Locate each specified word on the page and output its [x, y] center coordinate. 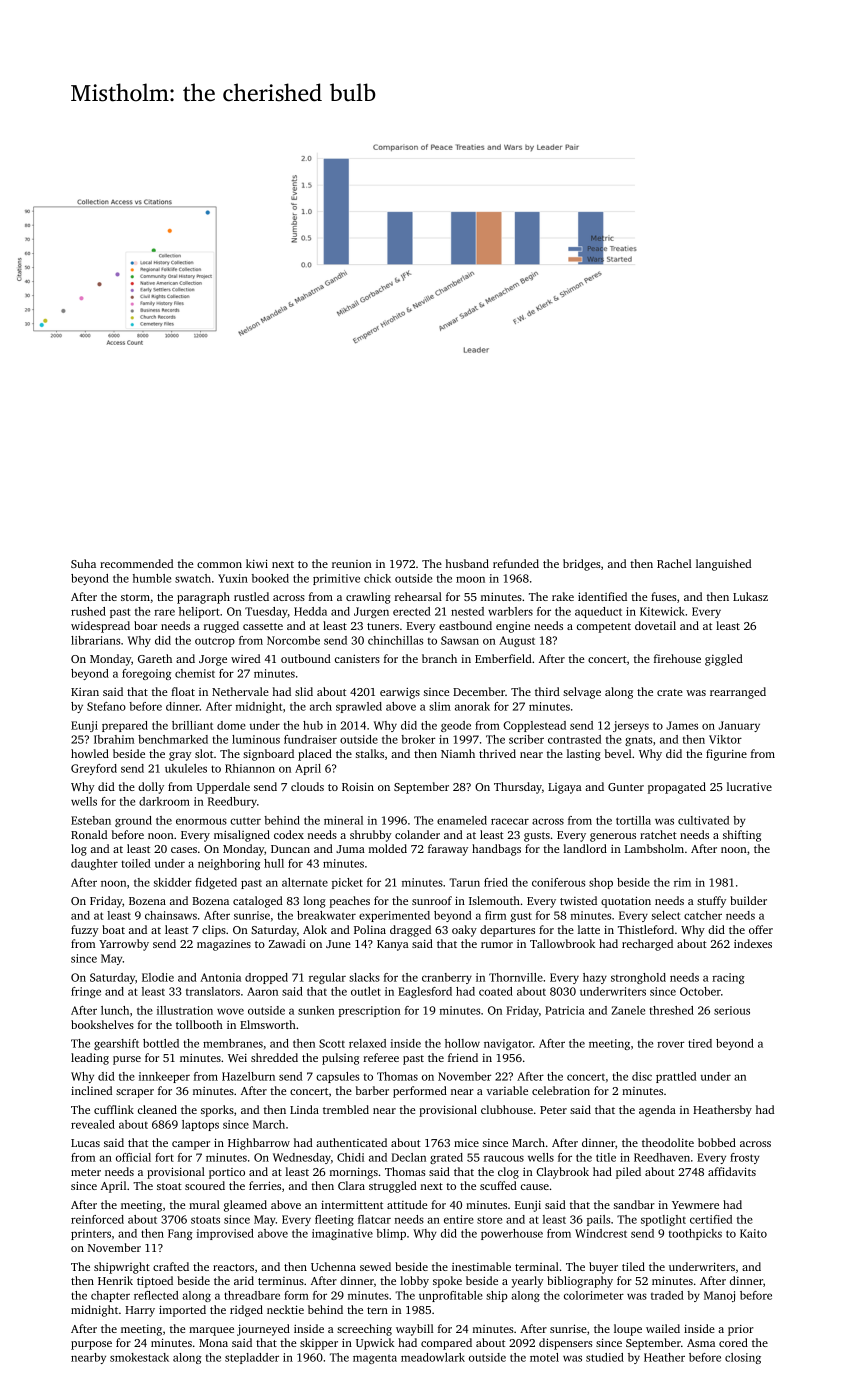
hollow [462, 1043]
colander [417, 834]
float [183, 691]
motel [544, 1357]
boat [113, 929]
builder [748, 900]
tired [700, 1043]
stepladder [252, 1358]
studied [605, 1357]
